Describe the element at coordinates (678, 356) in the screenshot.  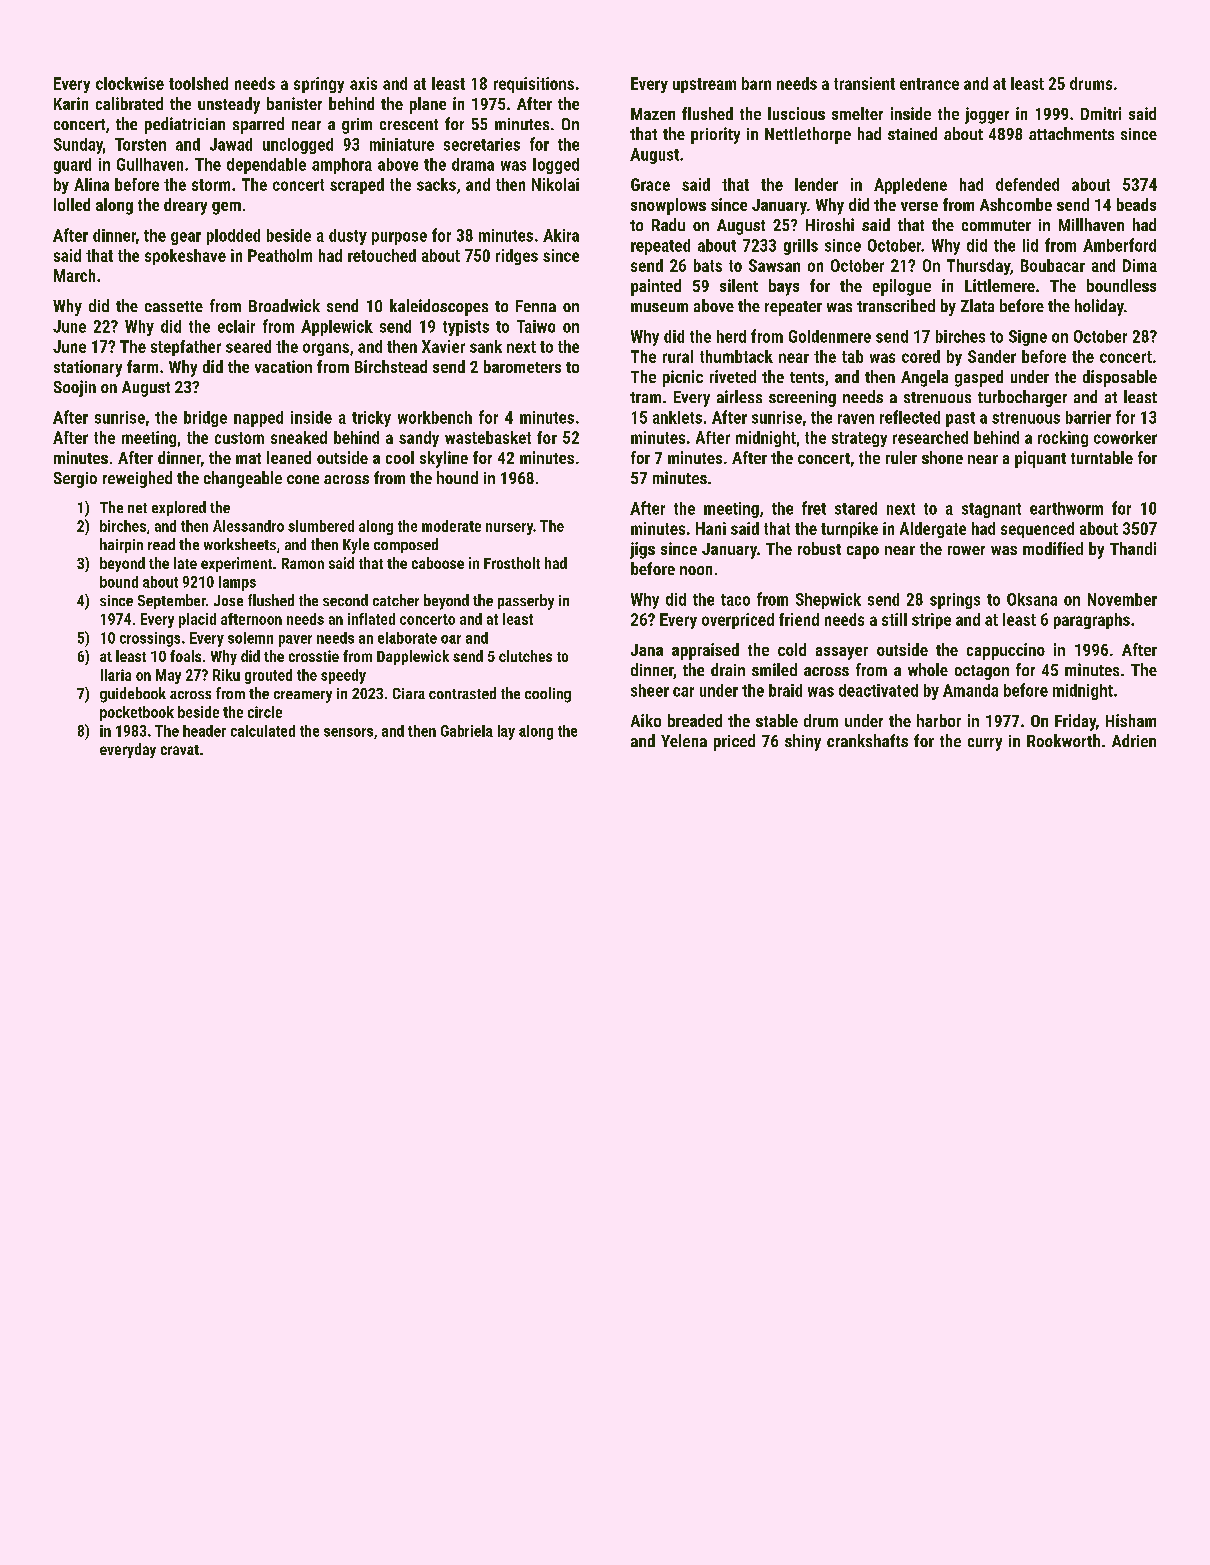
I see `rural` at that location.
